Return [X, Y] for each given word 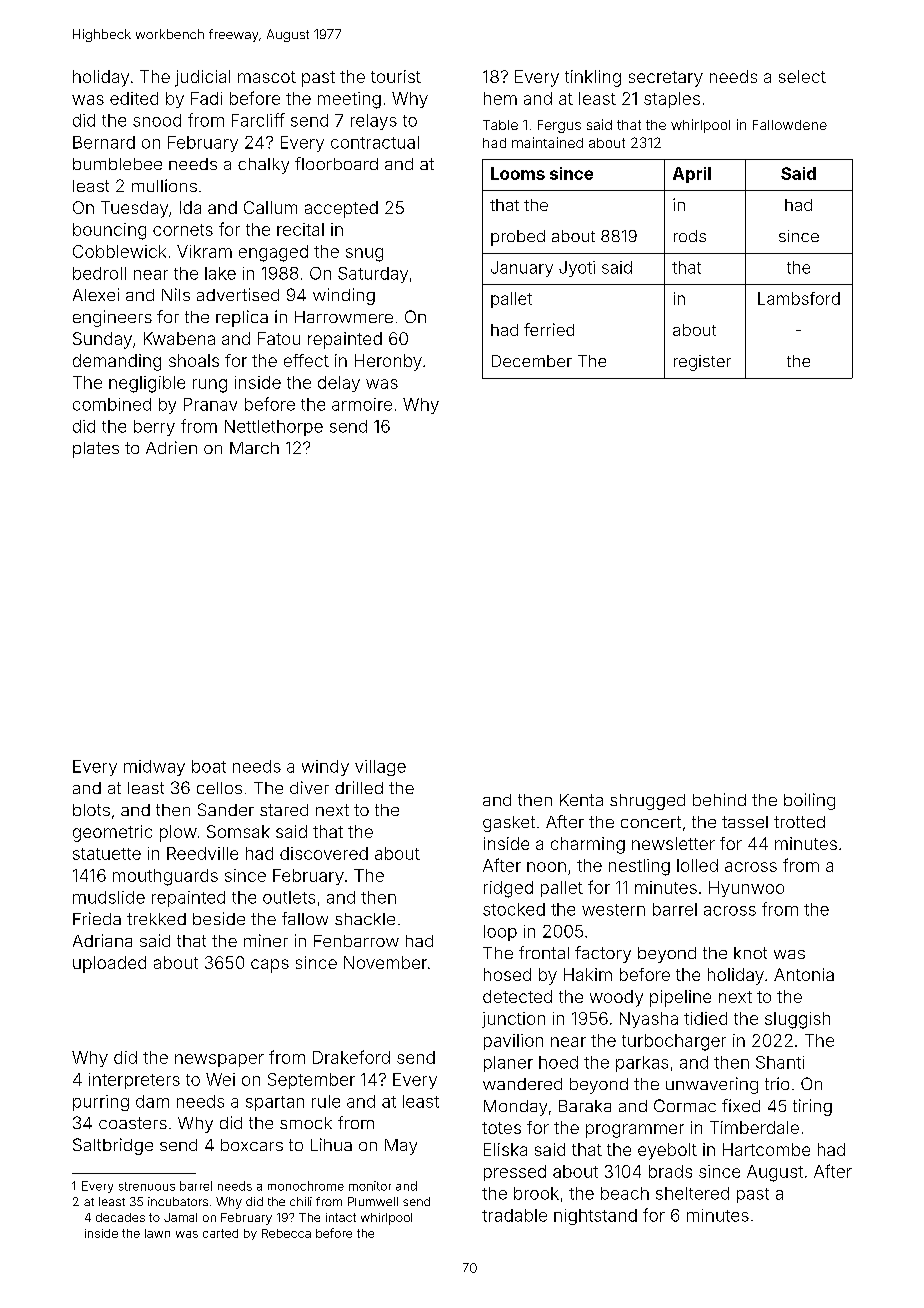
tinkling [593, 78]
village [380, 768]
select [802, 76]
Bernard [104, 142]
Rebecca [286, 1233]
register [702, 363]
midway [154, 768]
